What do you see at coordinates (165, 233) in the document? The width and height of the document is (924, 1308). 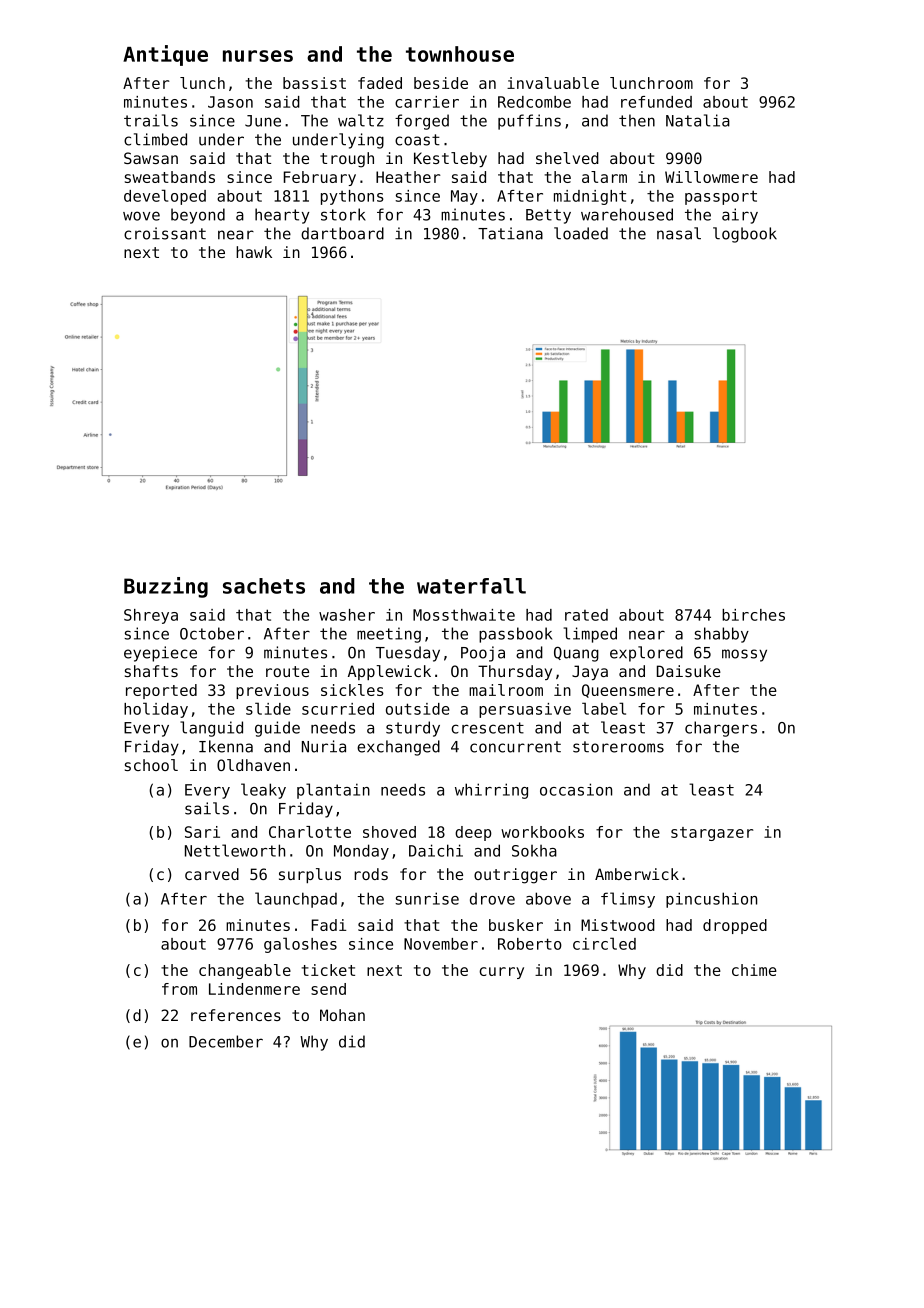 I see `croissant` at bounding box center [165, 233].
